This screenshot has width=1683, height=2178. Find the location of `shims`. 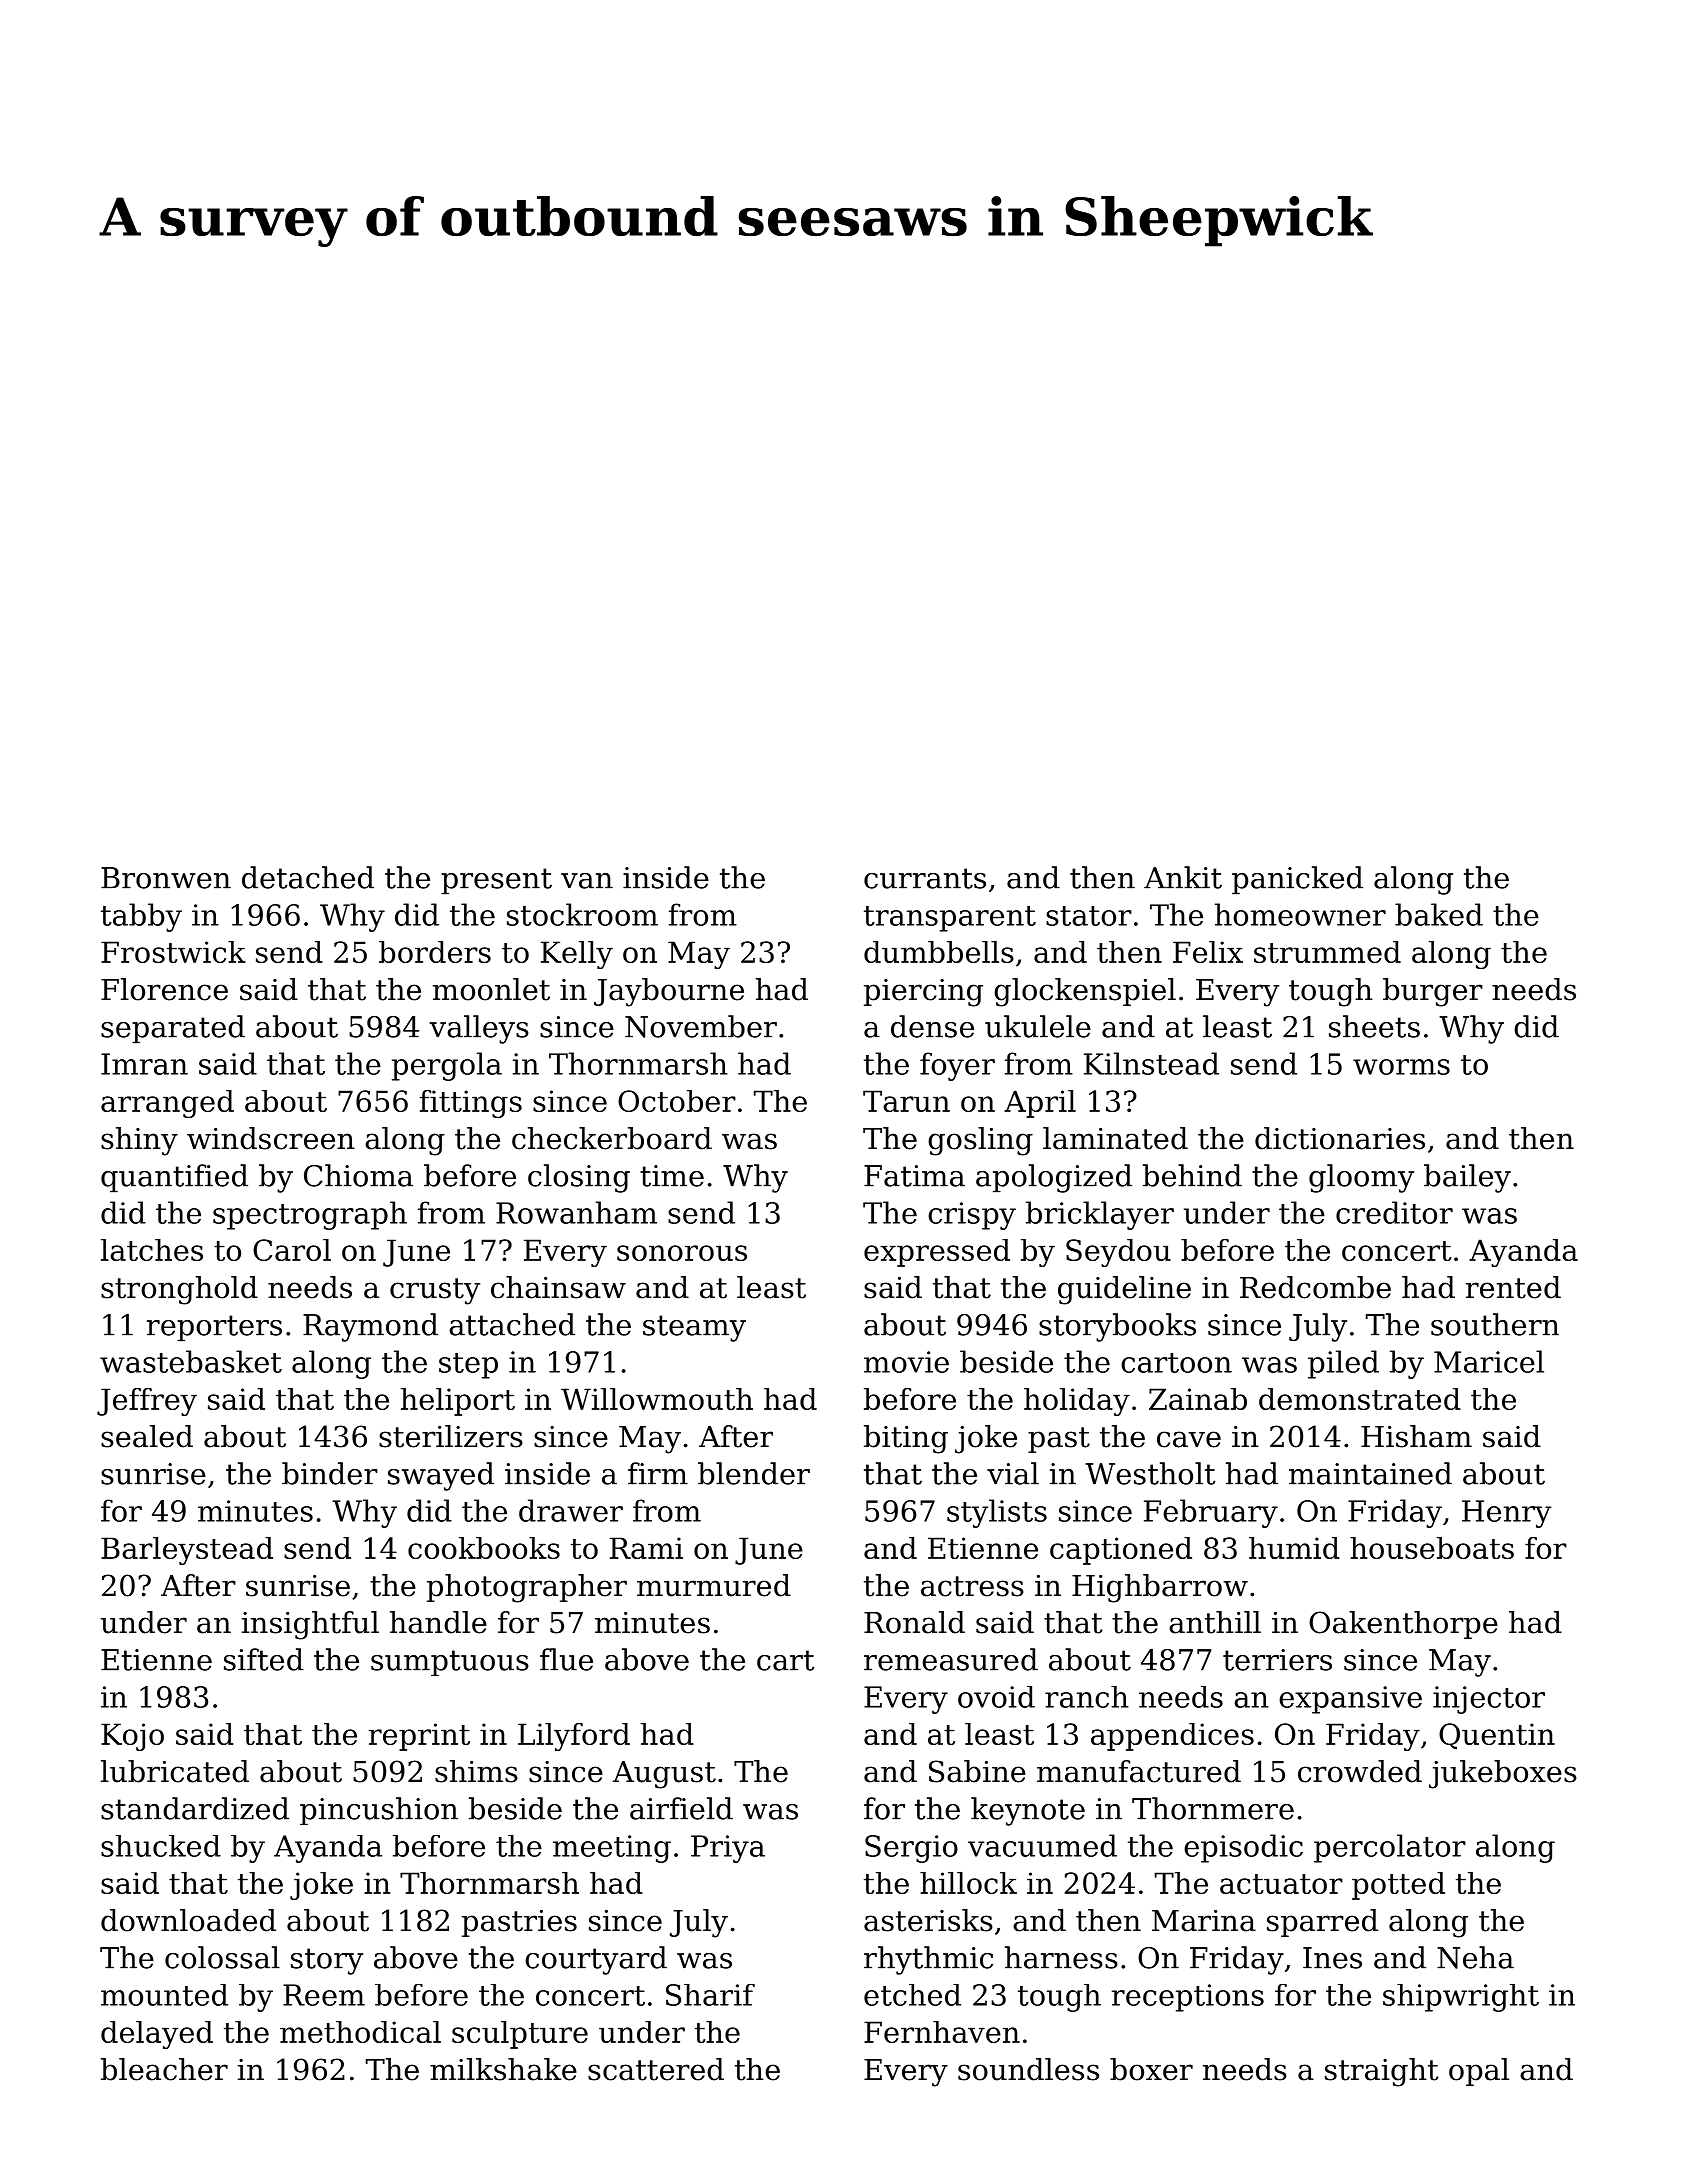

shims is located at coordinates (476, 1771).
